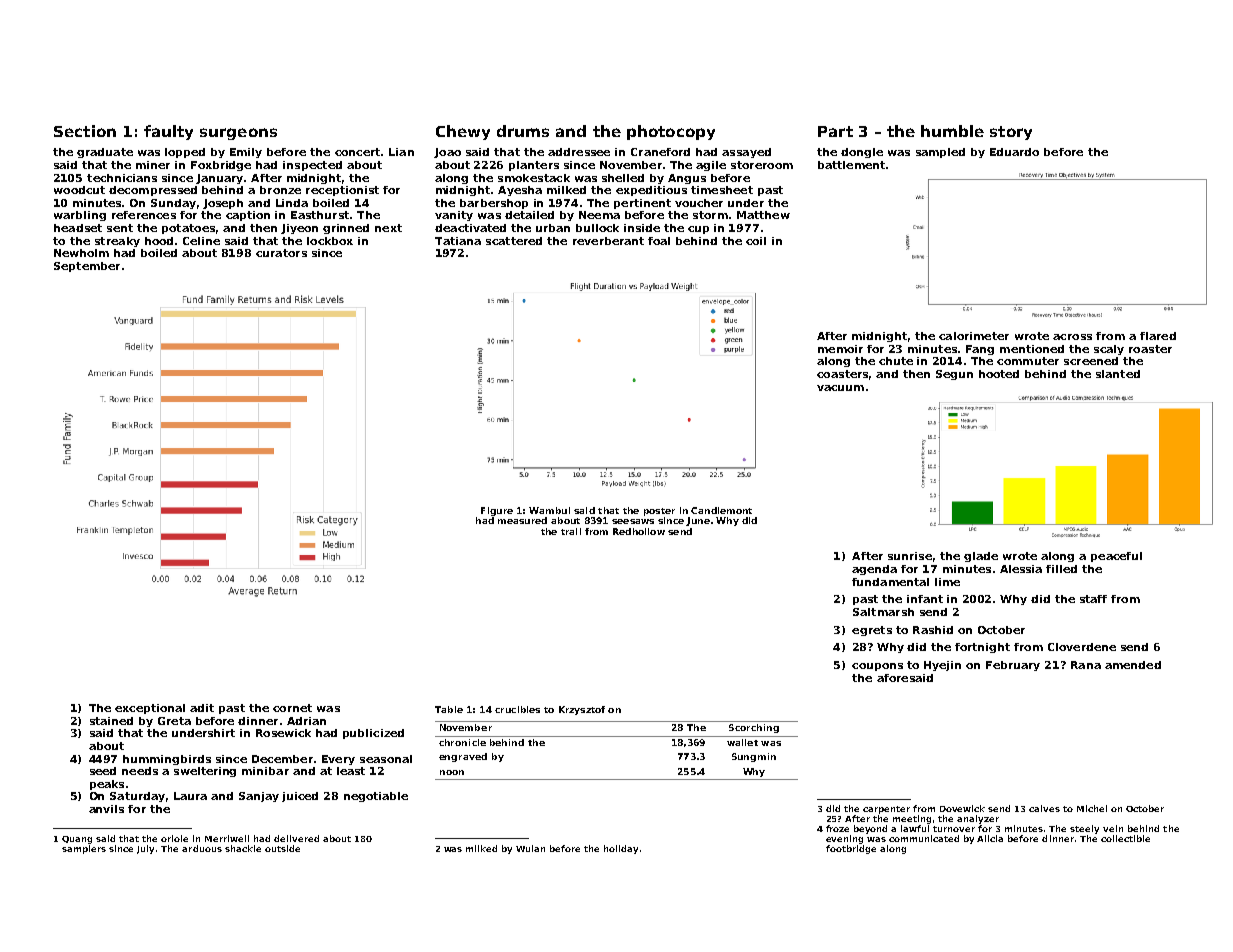 The image size is (1233, 952). I want to click on drums, so click(523, 131).
